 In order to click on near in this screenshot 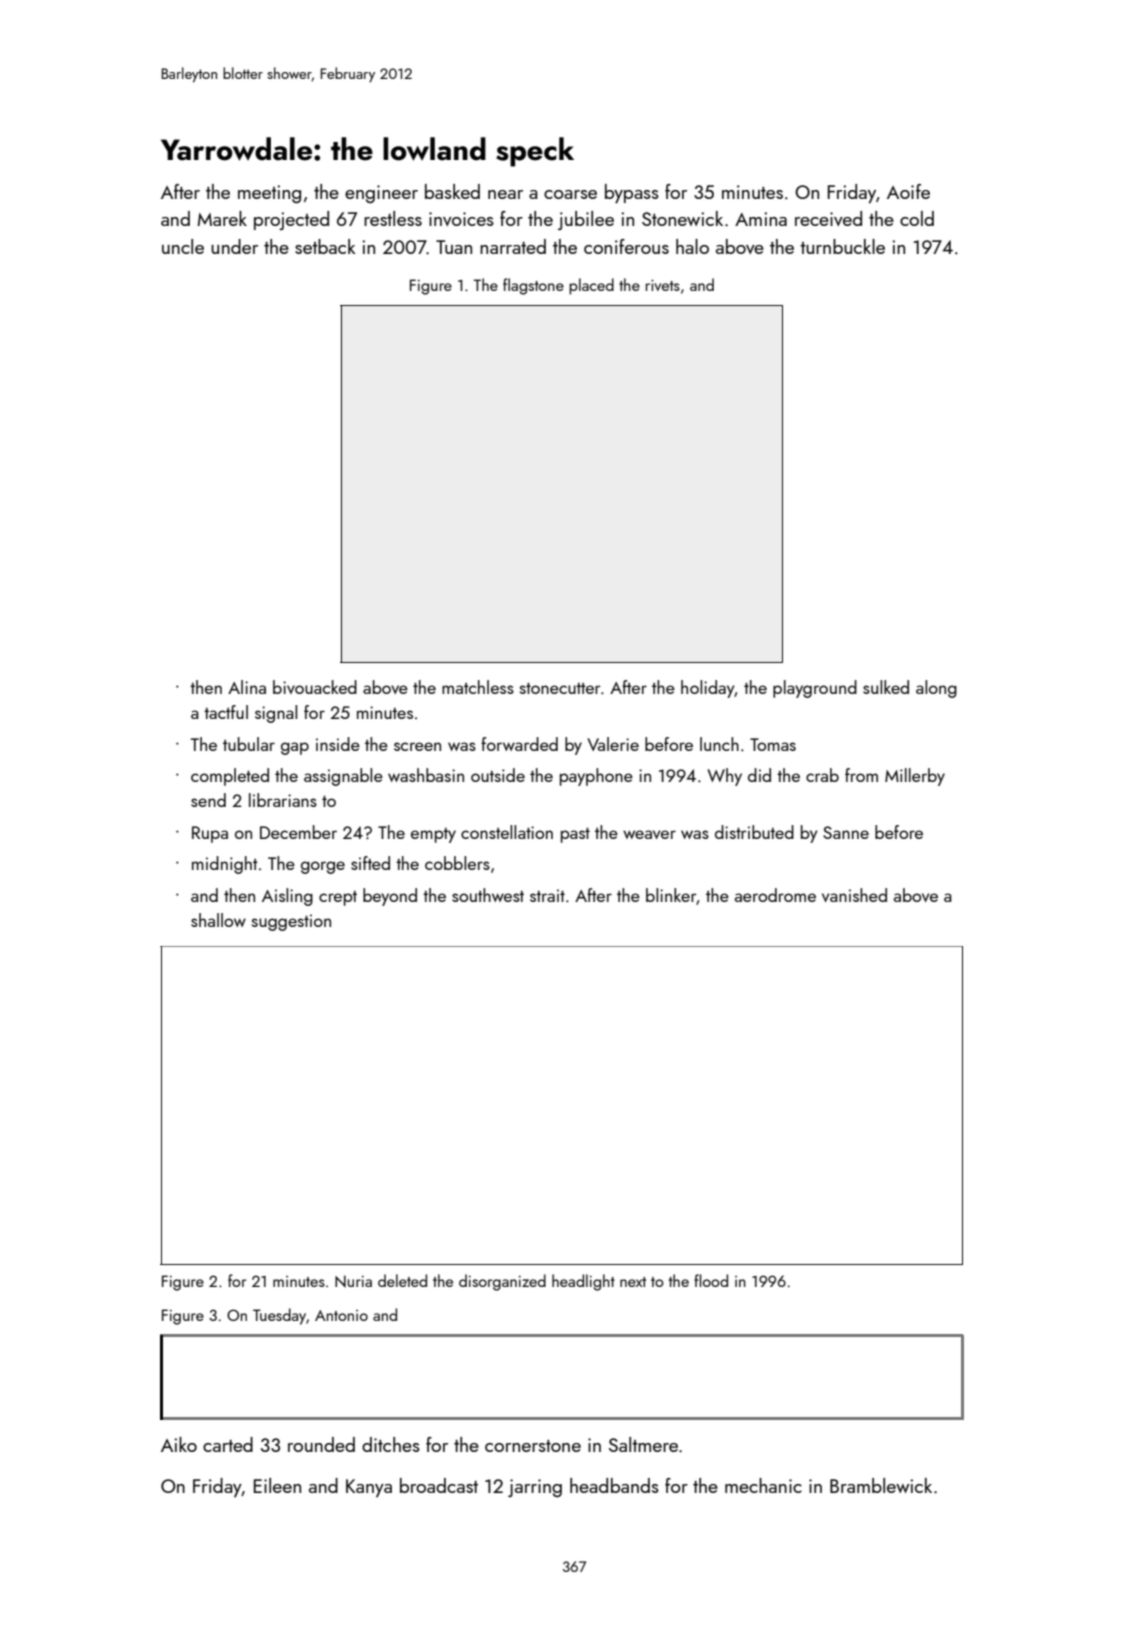, I will do `click(505, 194)`.
